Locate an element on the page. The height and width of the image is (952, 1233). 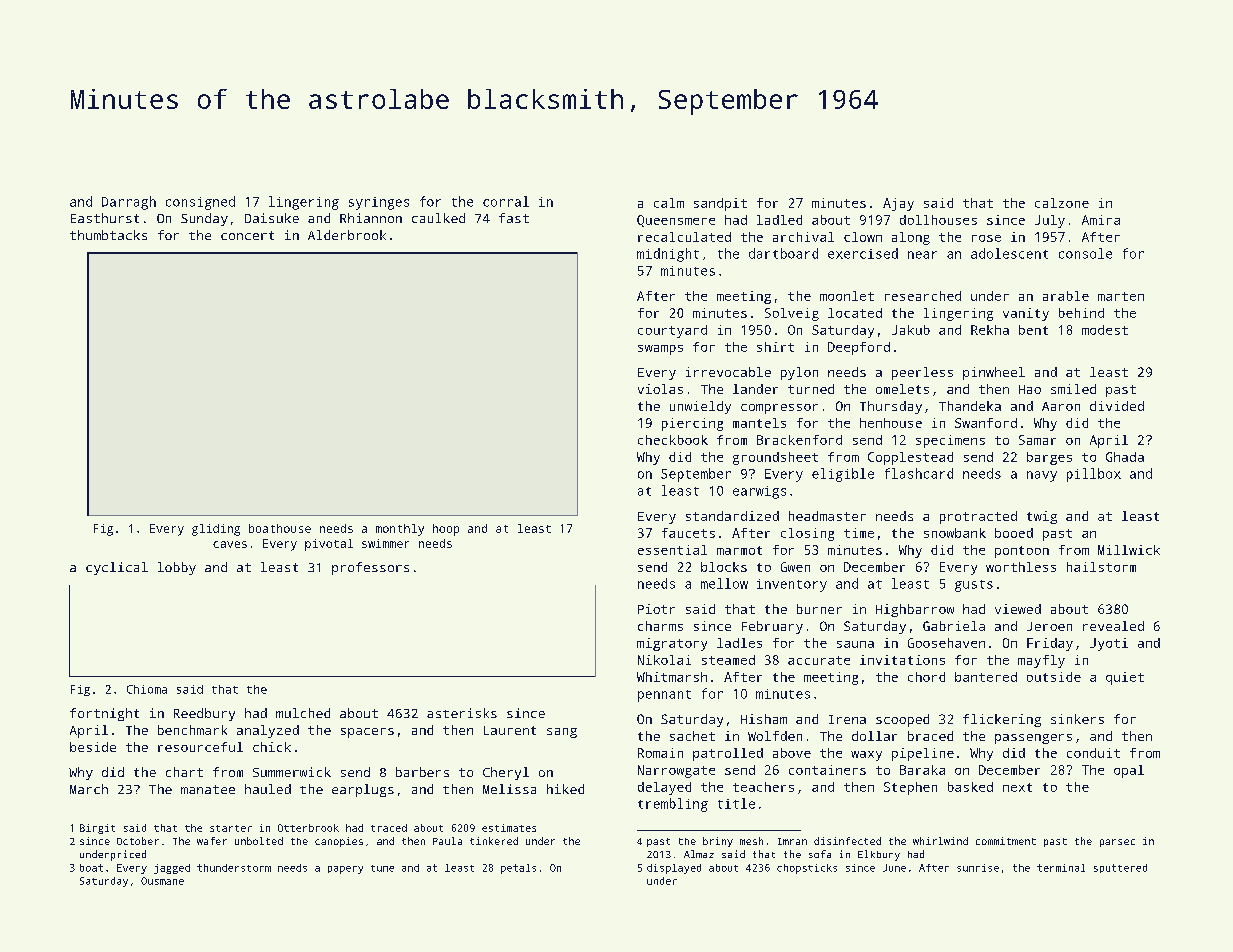
pinwheel is located at coordinates (994, 373).
